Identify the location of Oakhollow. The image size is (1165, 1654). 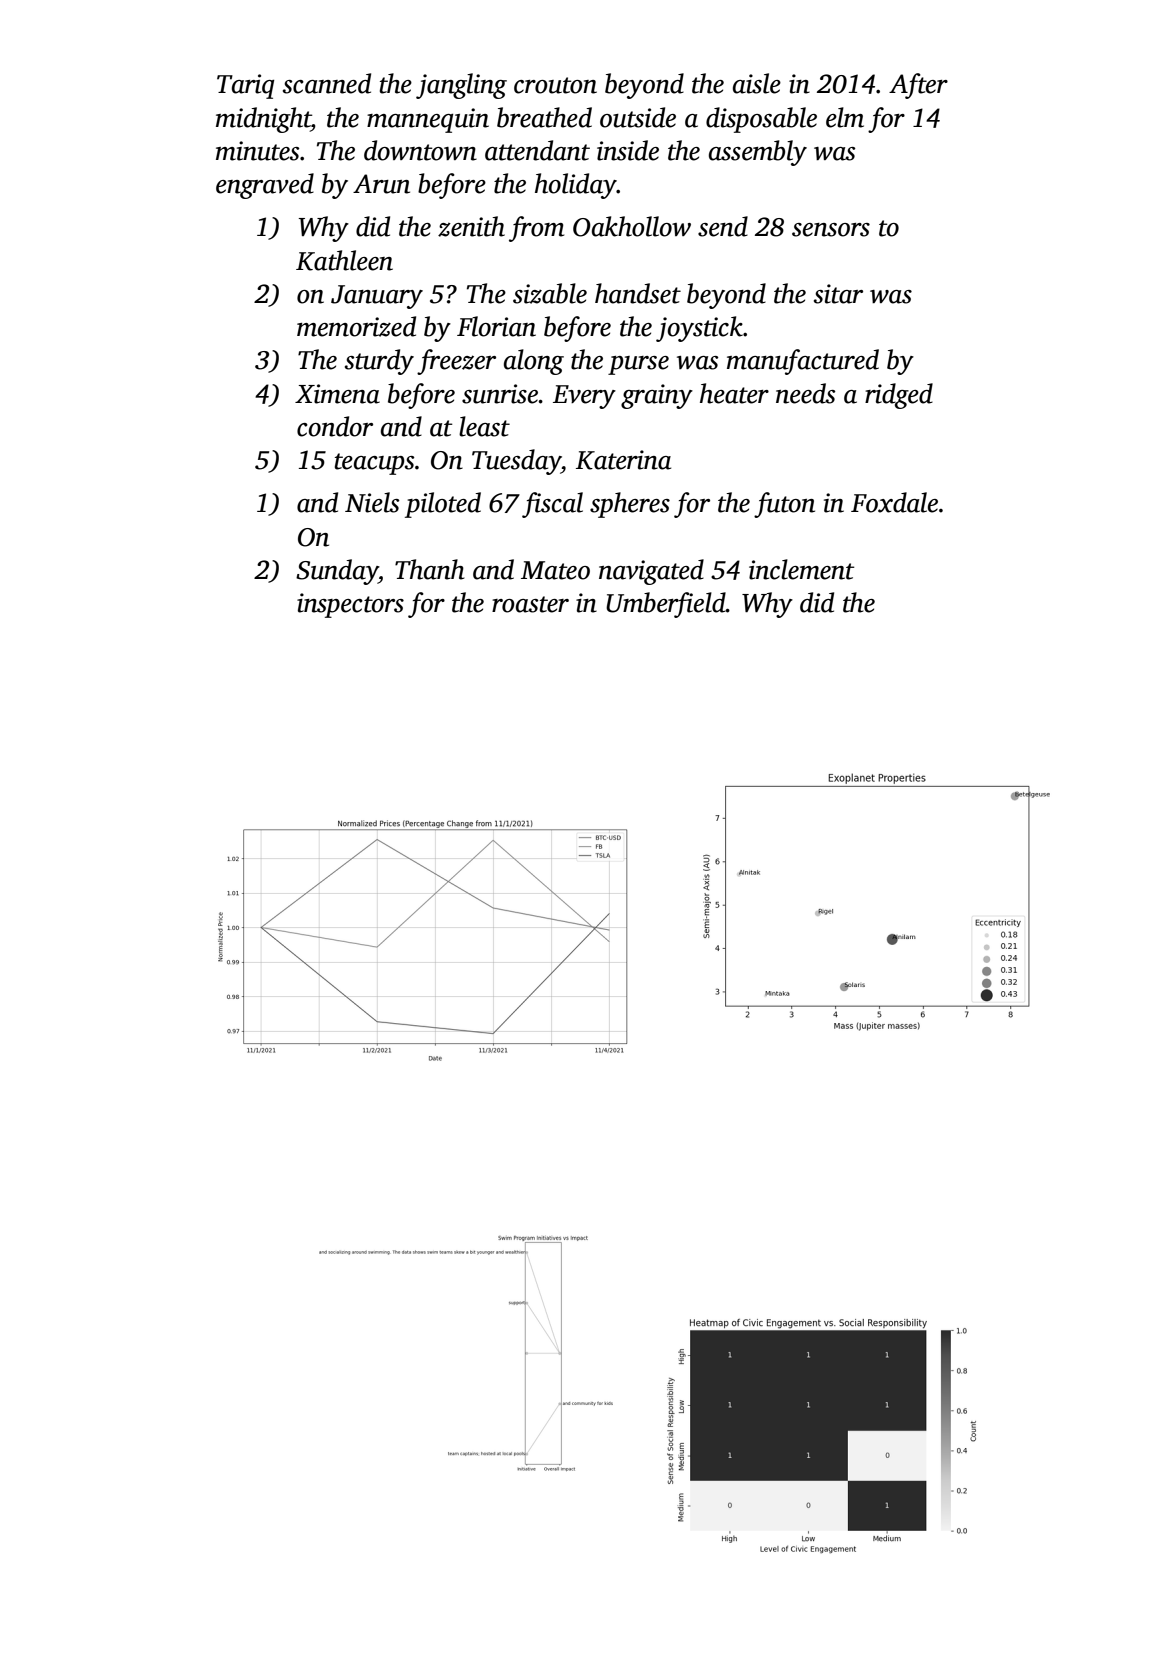
(632, 226).
